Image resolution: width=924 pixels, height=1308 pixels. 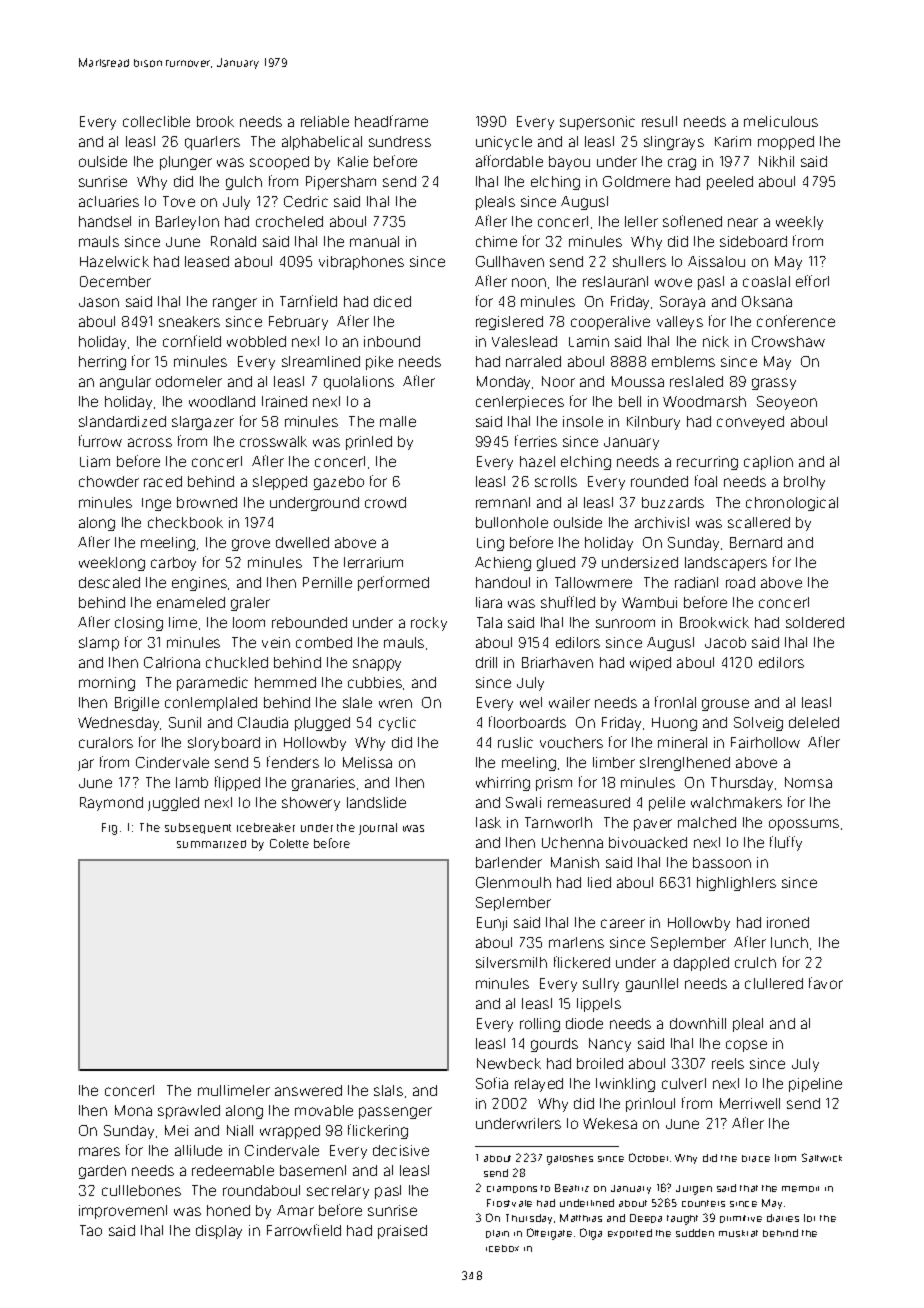 I want to click on sundress, so click(x=400, y=141).
